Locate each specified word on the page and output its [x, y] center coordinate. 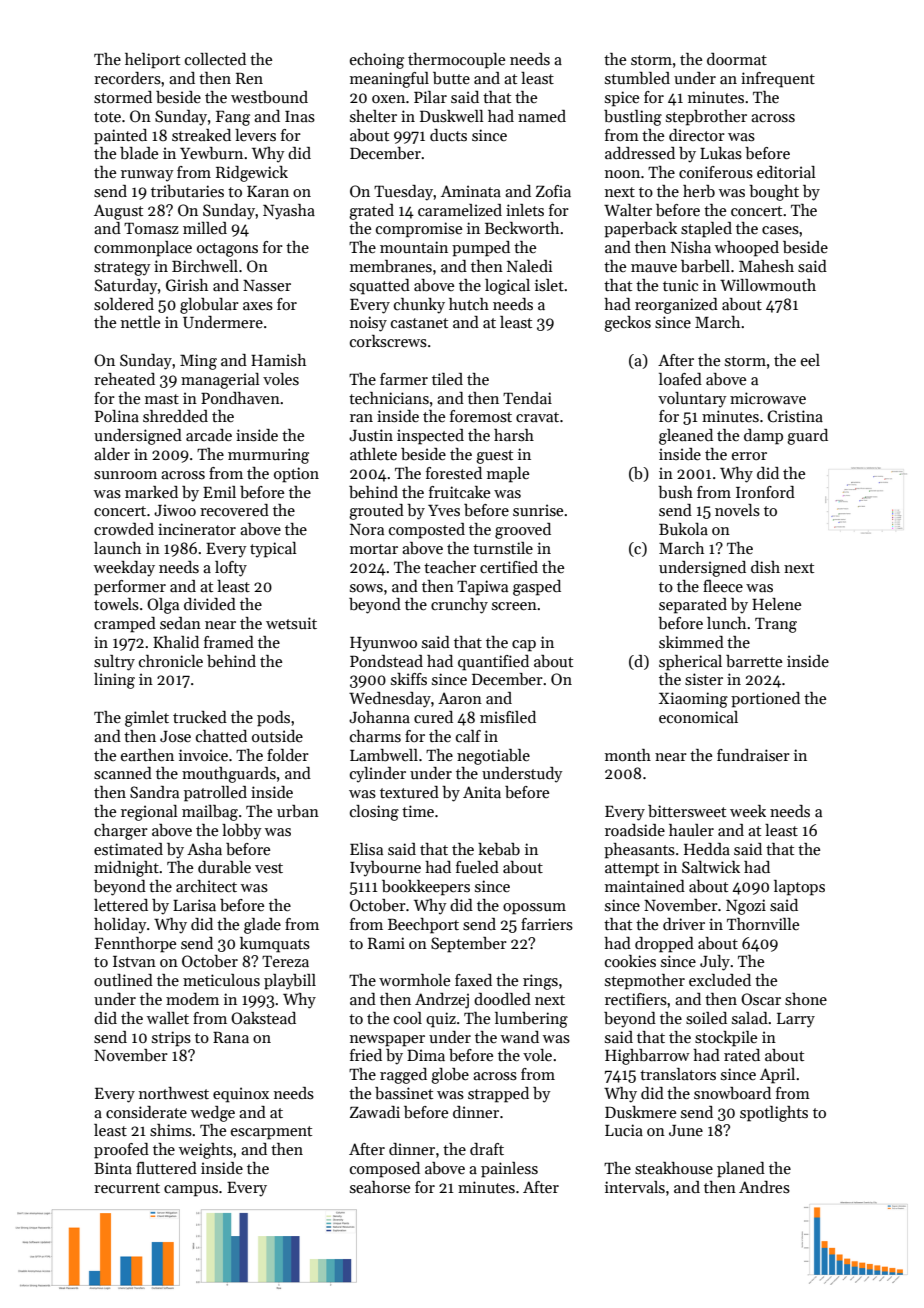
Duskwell [452, 116]
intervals [635, 1187]
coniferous [716, 172]
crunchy [459, 606]
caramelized [460, 210]
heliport [152, 61]
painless [509, 1170]
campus [191, 1191]
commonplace [143, 249]
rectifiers [636, 999]
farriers [547, 924]
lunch [726, 623]
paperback [640, 230]
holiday [120, 926]
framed [229, 642]
